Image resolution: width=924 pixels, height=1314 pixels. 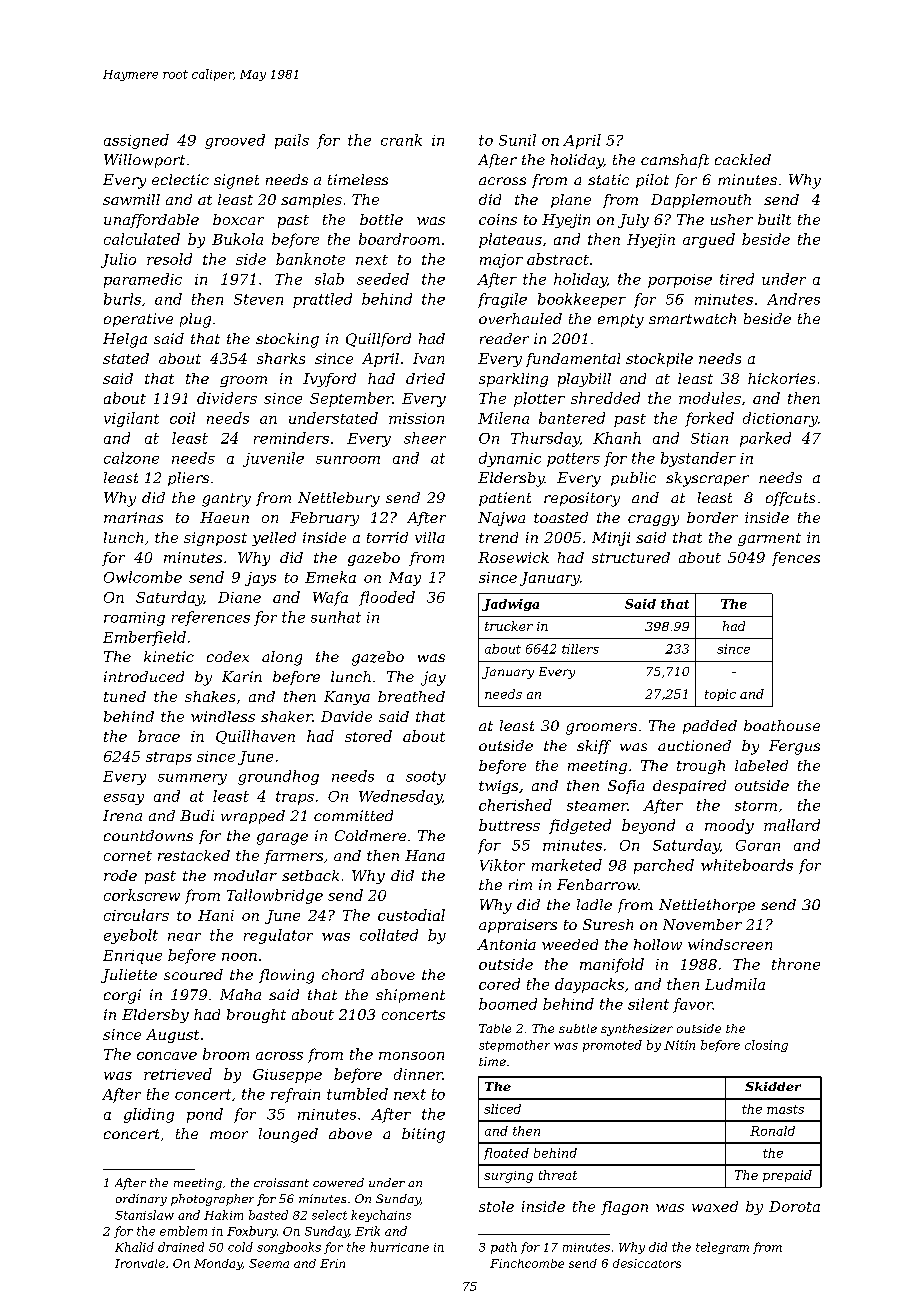 I want to click on buttress, so click(x=509, y=825).
